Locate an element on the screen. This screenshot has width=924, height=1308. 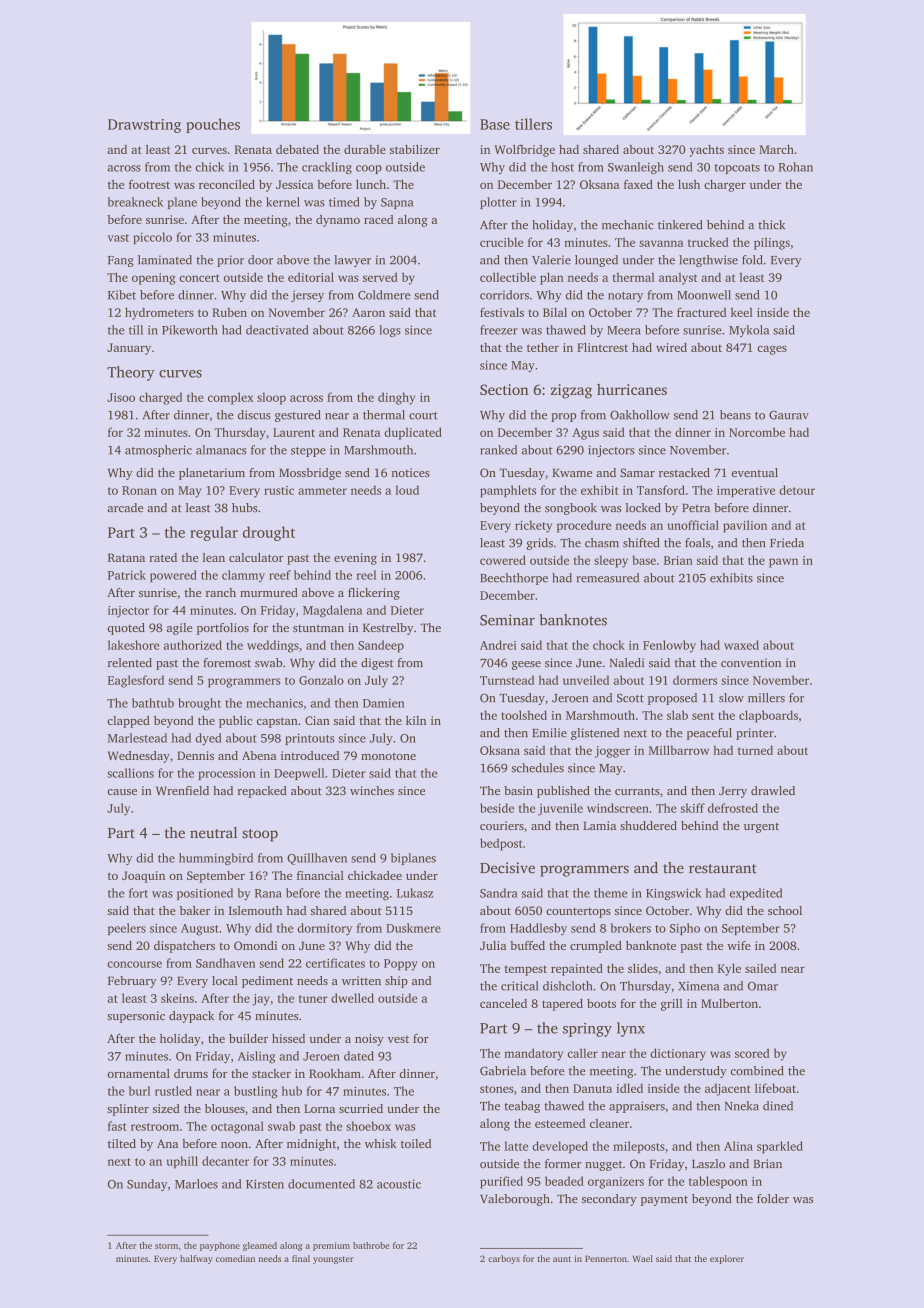
host is located at coordinates (562, 167).
